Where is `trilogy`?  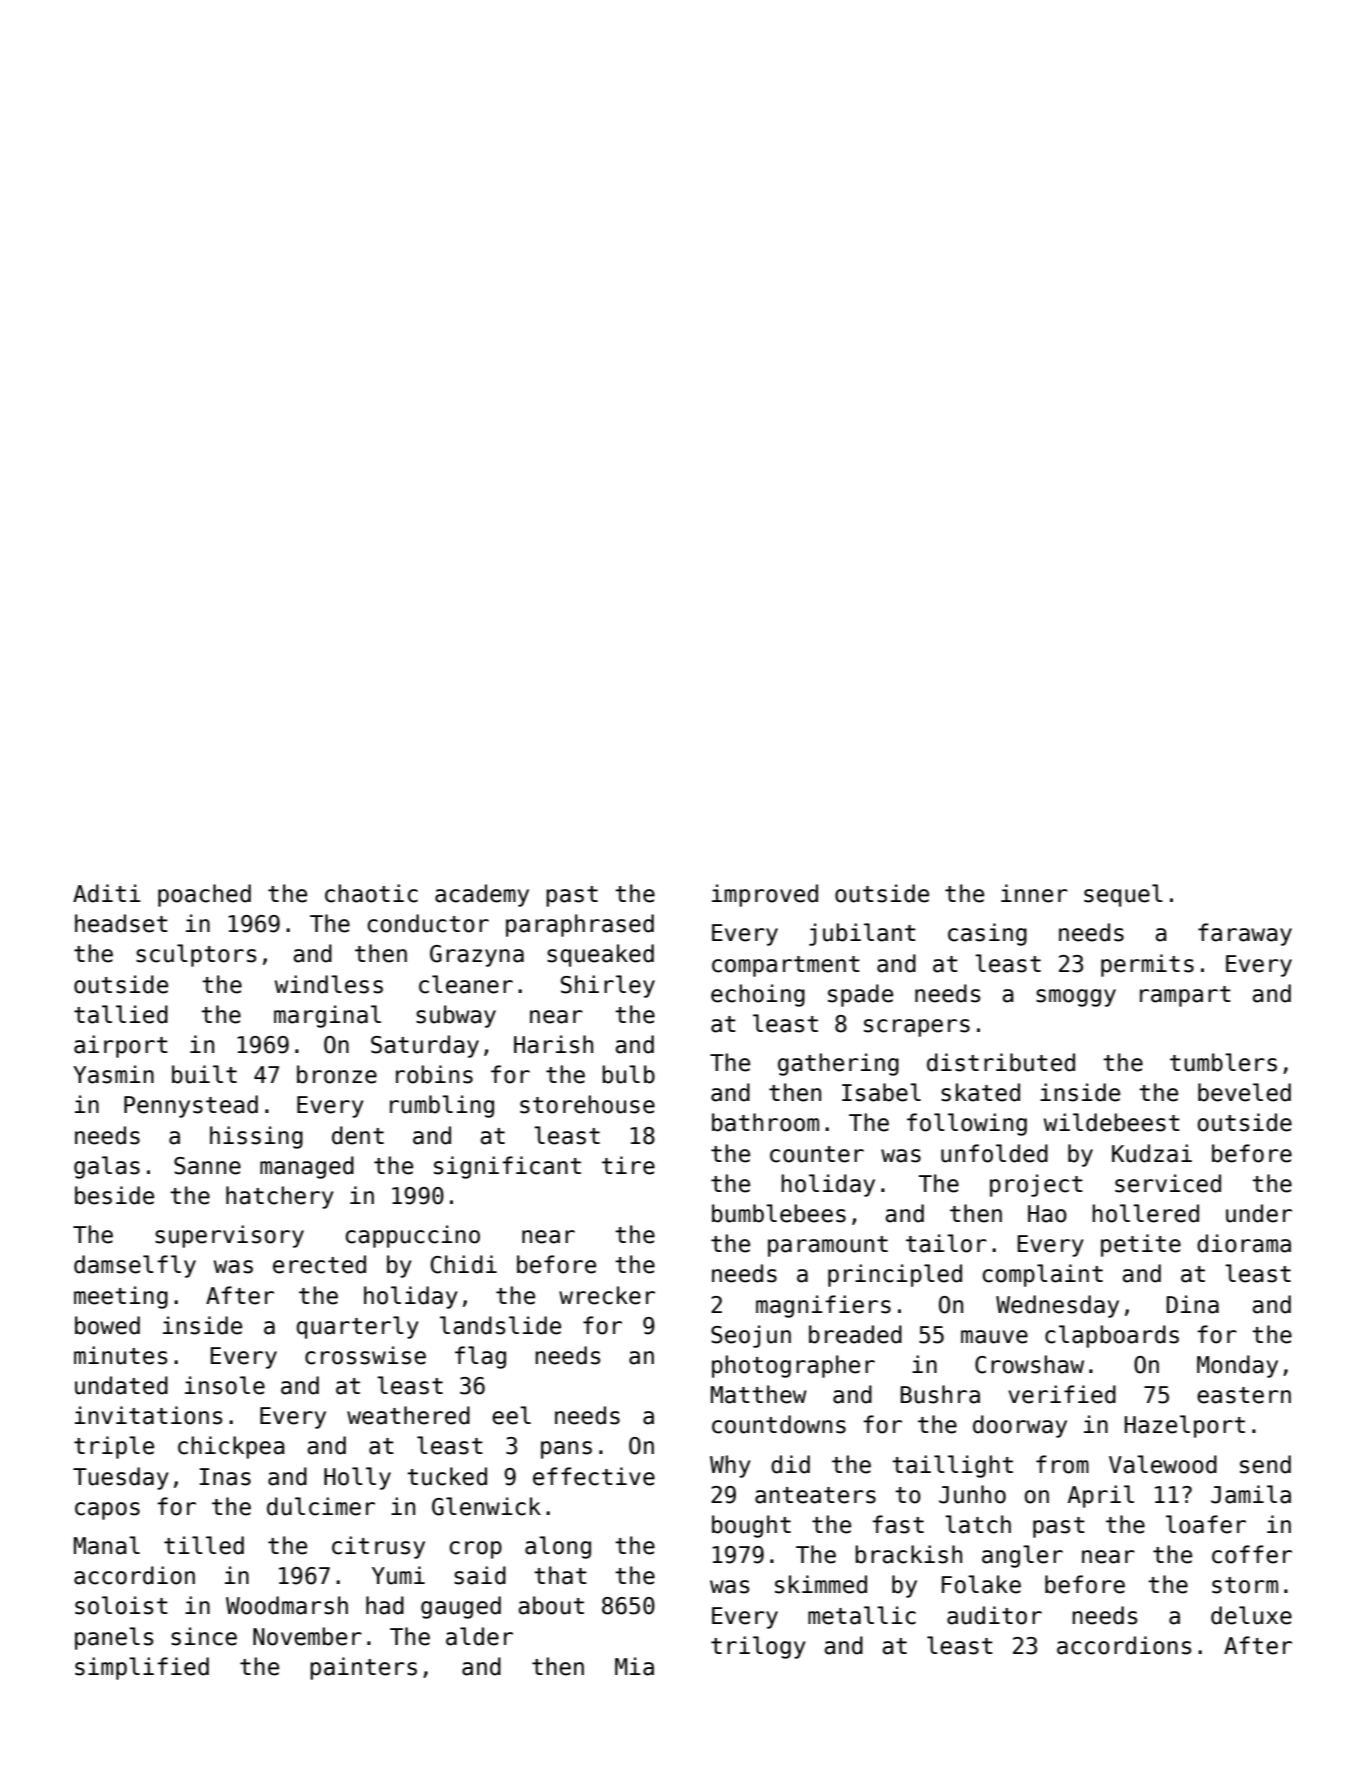
trilogy is located at coordinates (758, 1647).
